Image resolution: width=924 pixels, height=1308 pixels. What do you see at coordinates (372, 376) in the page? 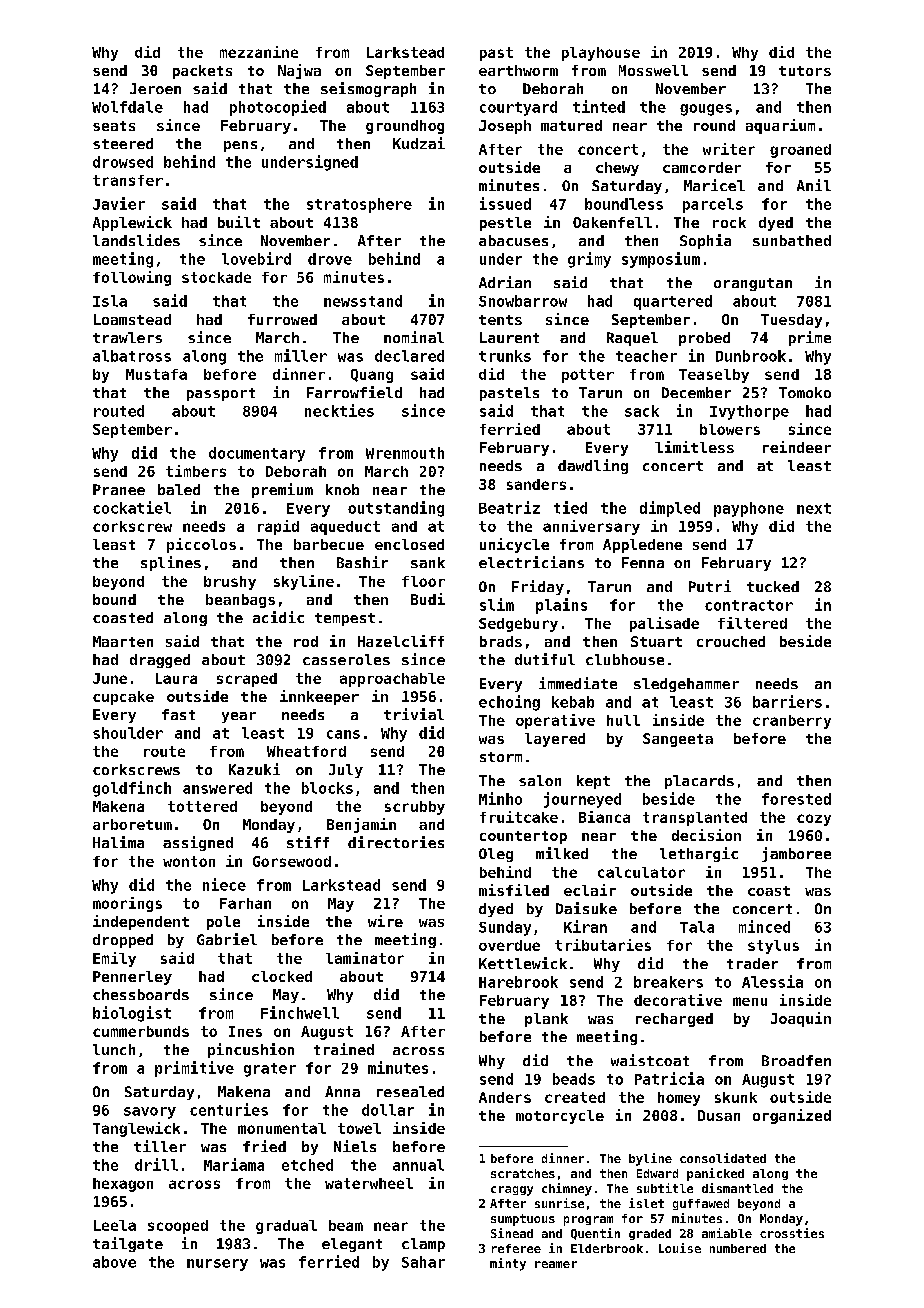
I see `Quang` at bounding box center [372, 376].
